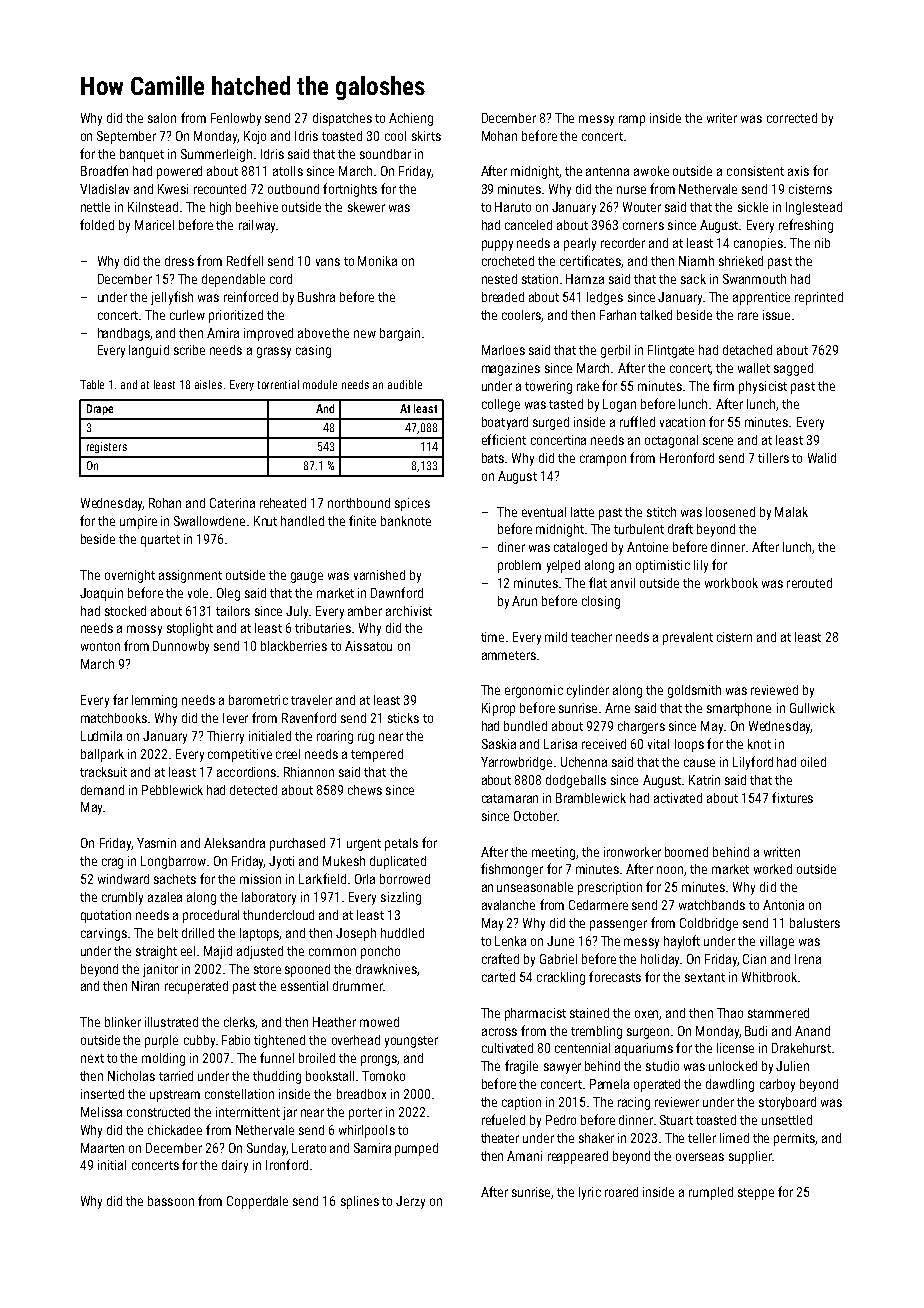 The image size is (924, 1308). Describe the element at coordinates (791, 512) in the image. I see `Malak` at that location.
